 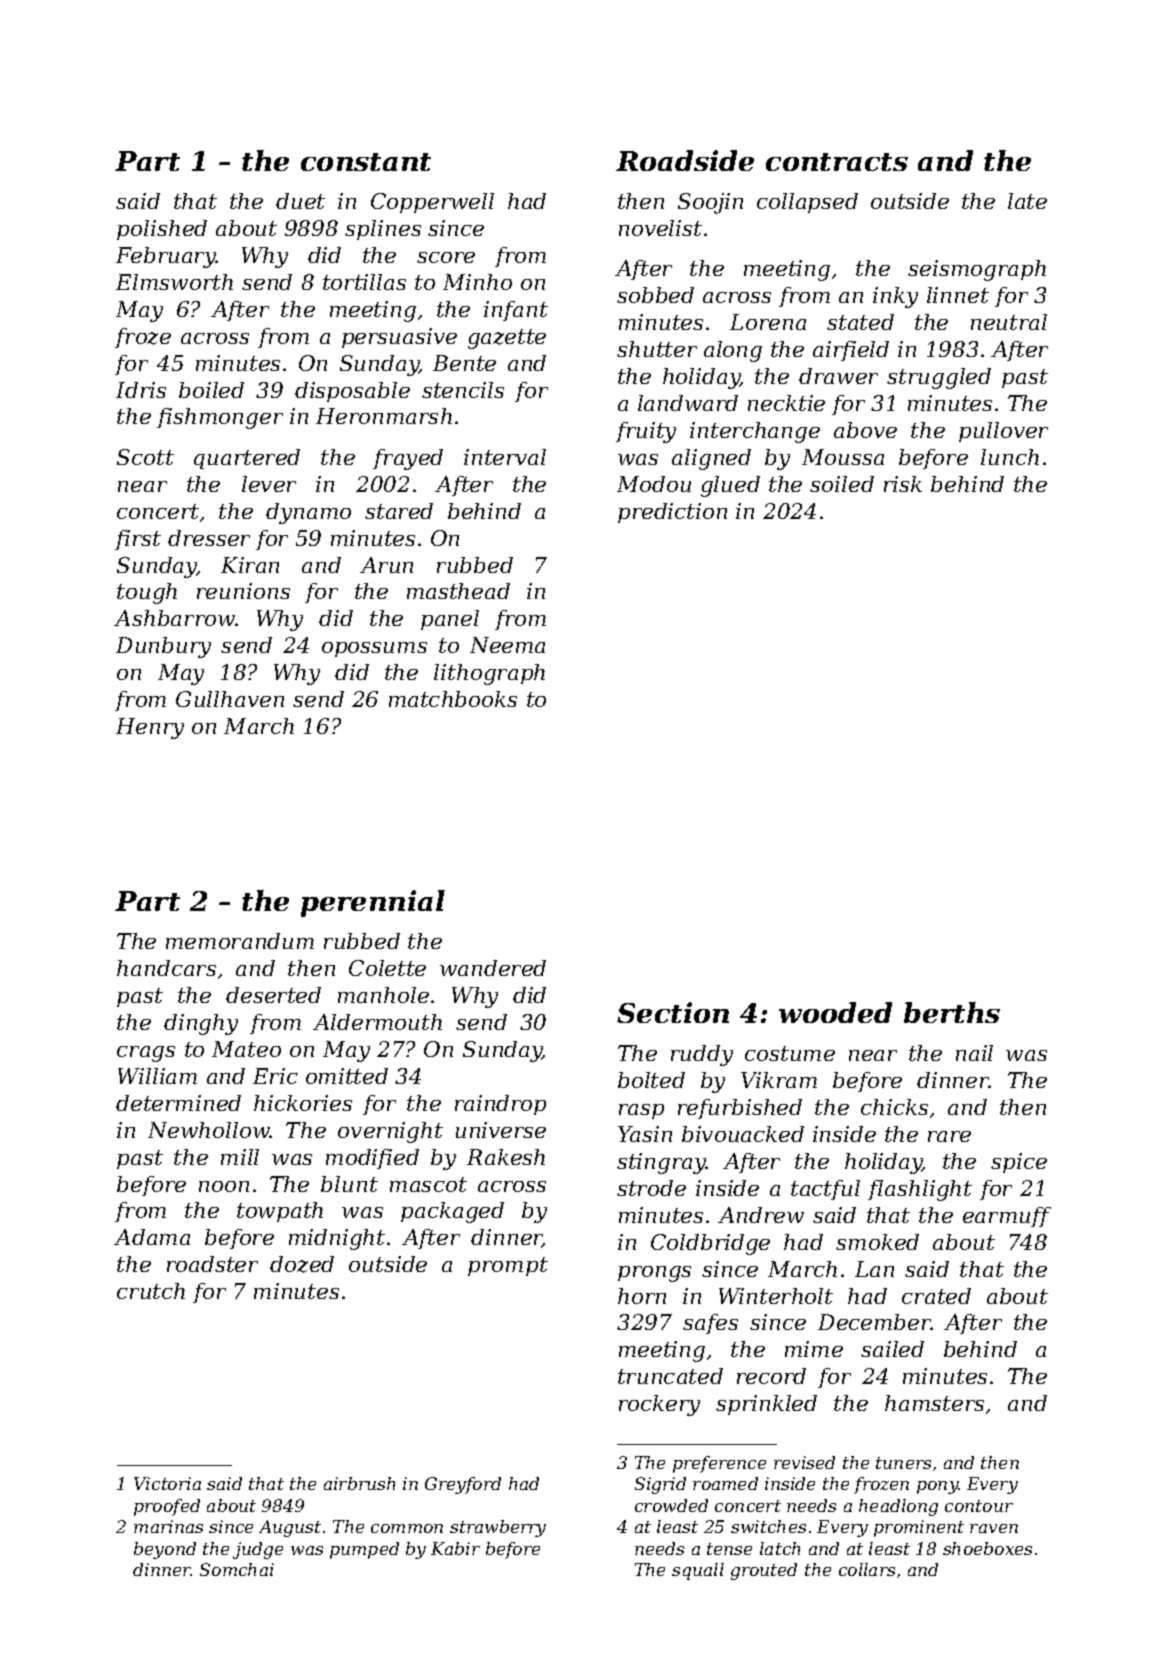 What do you see at coordinates (166, 968) in the screenshot?
I see `handcars` at bounding box center [166, 968].
